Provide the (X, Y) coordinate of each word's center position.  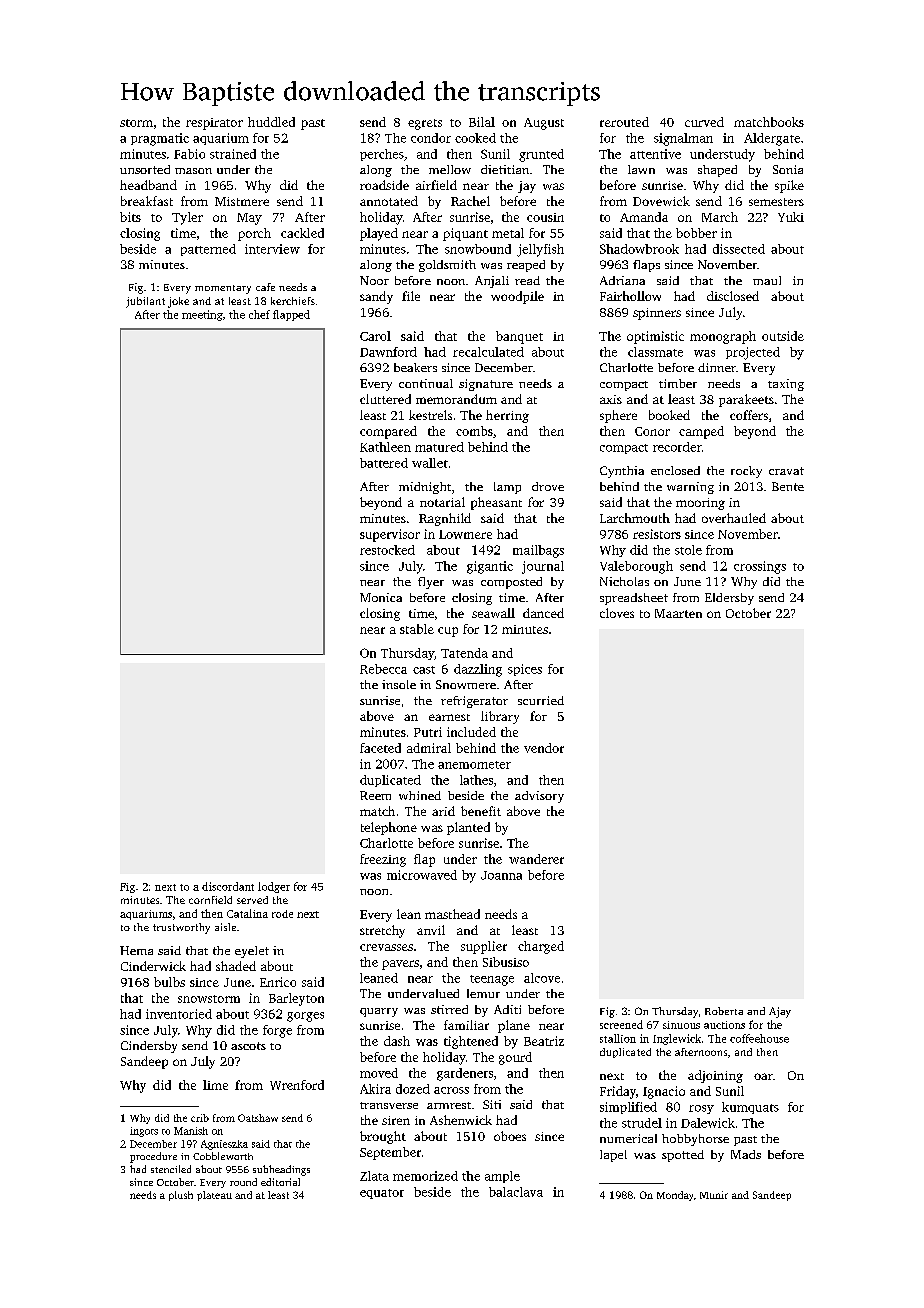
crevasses (386, 947)
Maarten (678, 613)
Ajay (780, 1012)
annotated (389, 201)
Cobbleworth (223, 1156)
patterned (208, 250)
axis (611, 399)
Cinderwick (153, 966)
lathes (476, 780)
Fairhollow (630, 296)
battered (384, 463)
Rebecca (383, 669)
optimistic (655, 337)
